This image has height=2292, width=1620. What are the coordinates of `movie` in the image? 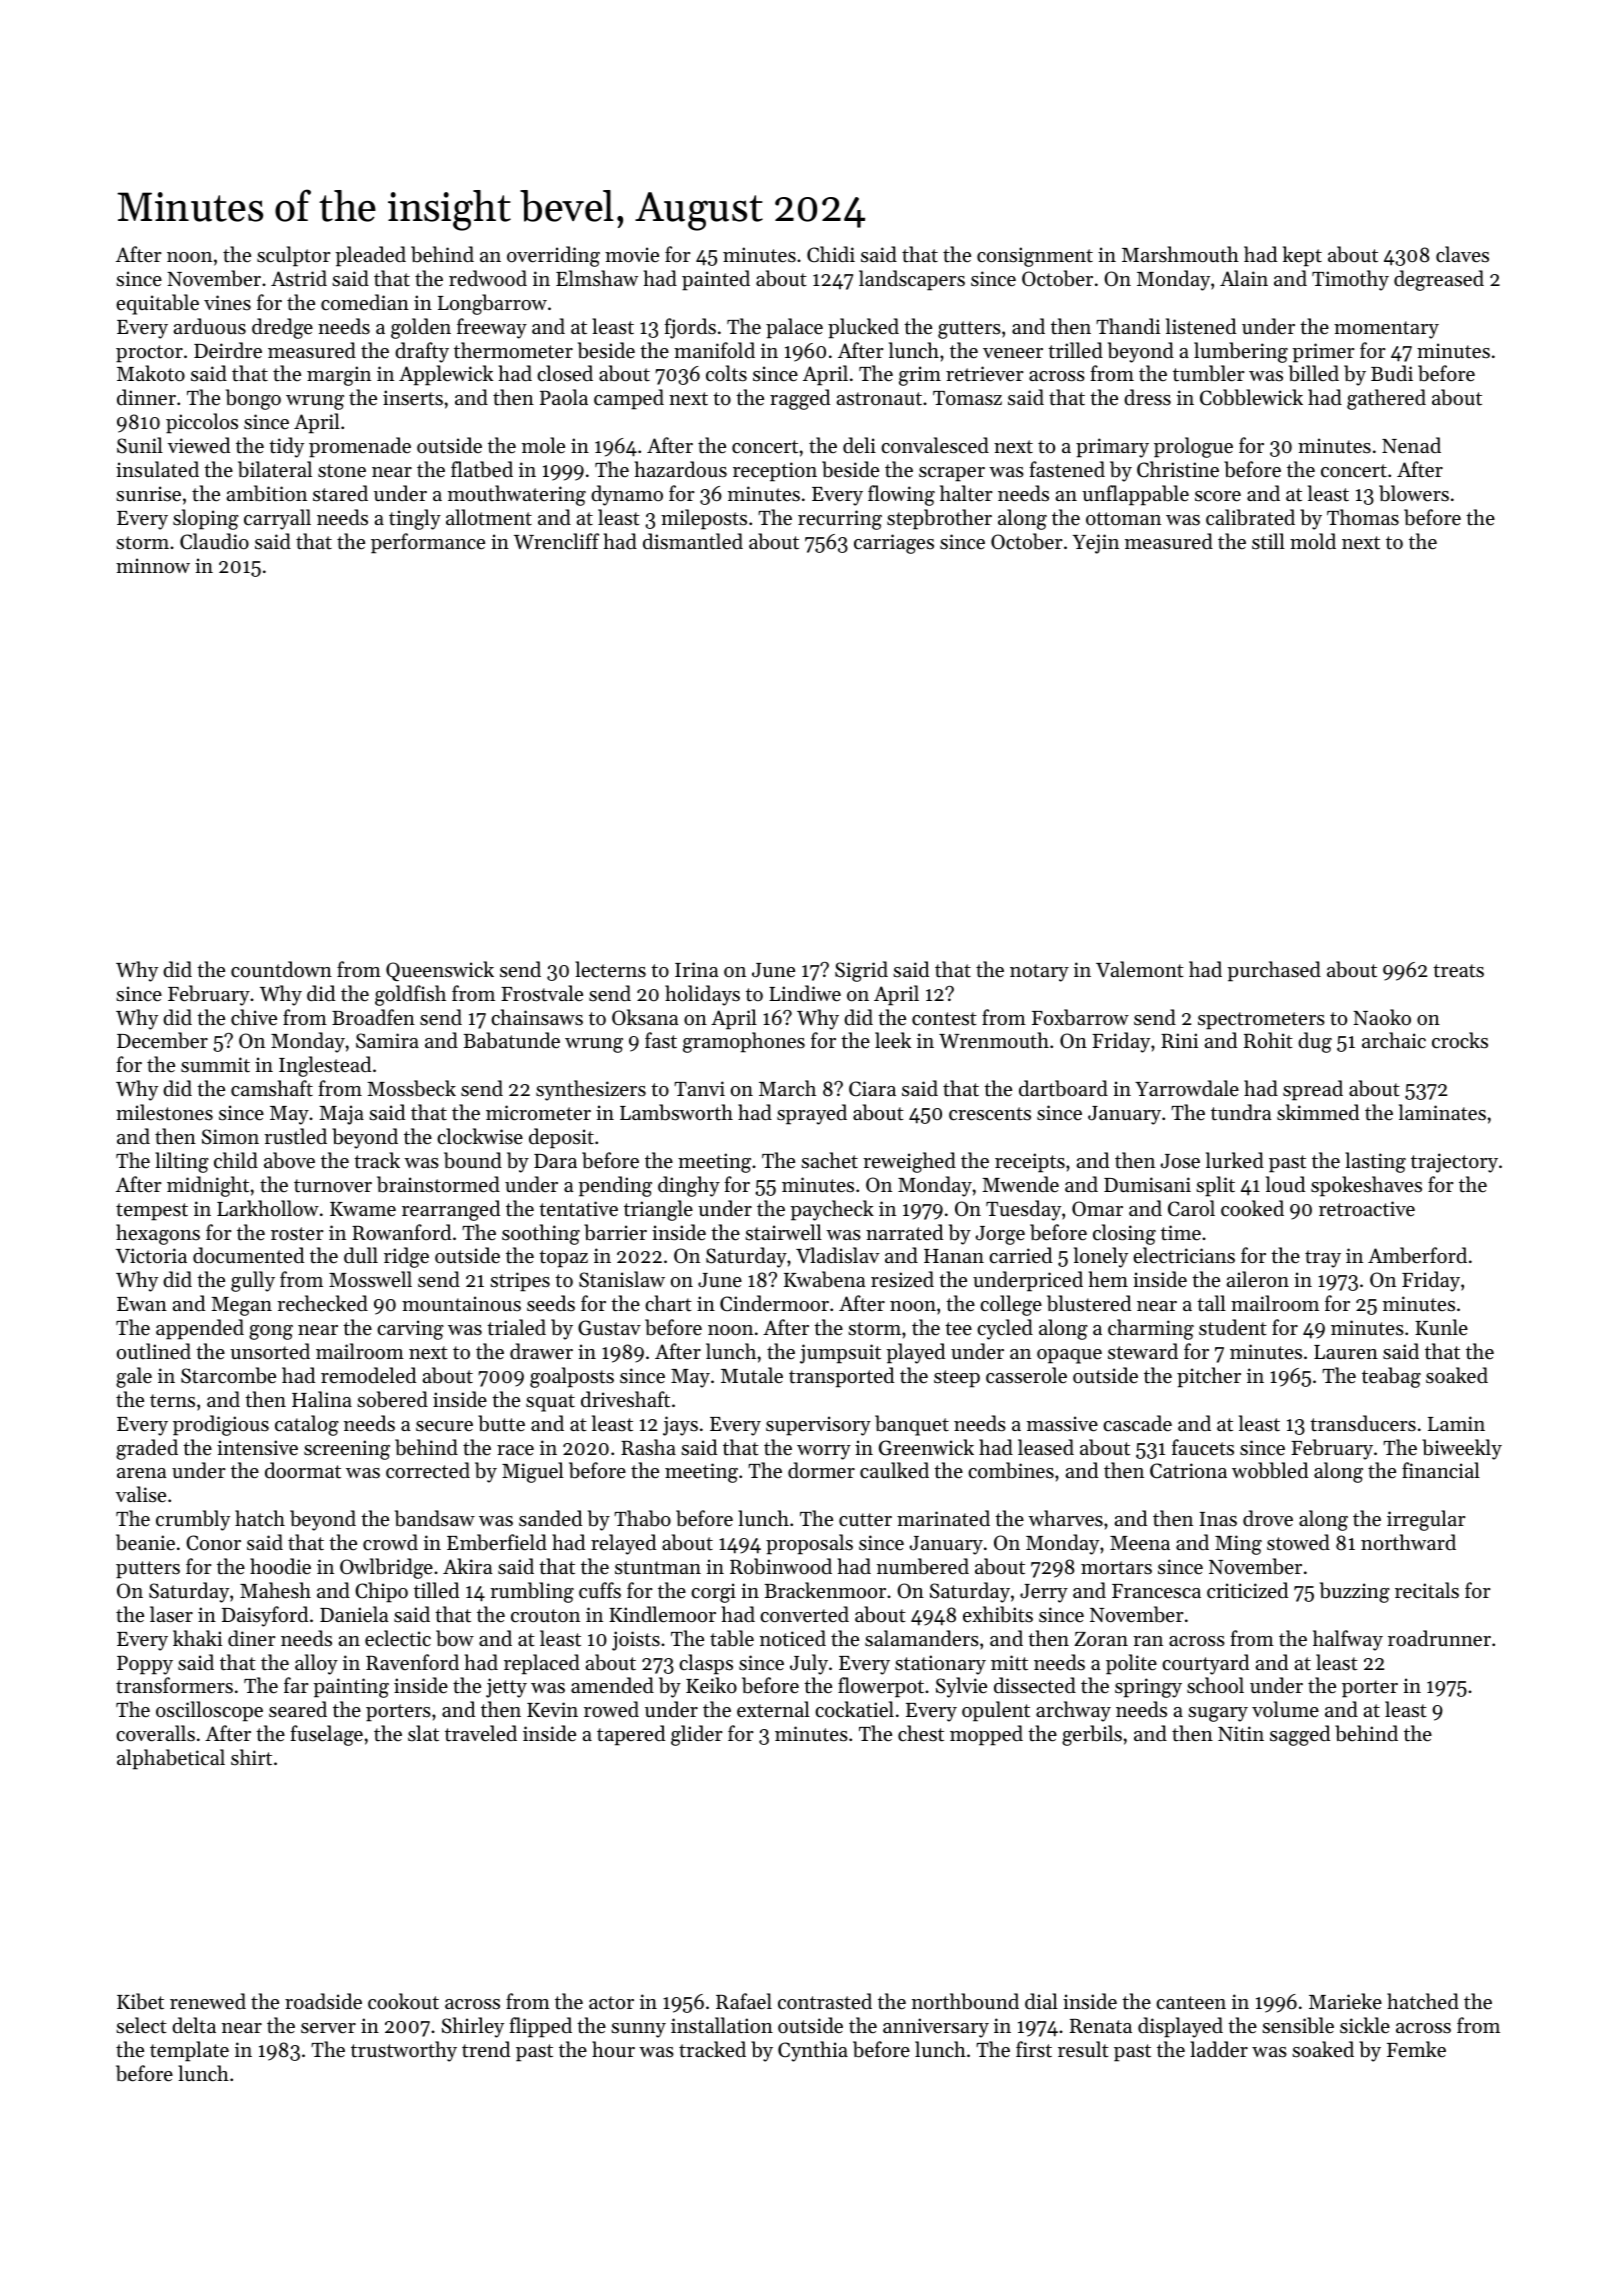 It's located at (632, 255).
